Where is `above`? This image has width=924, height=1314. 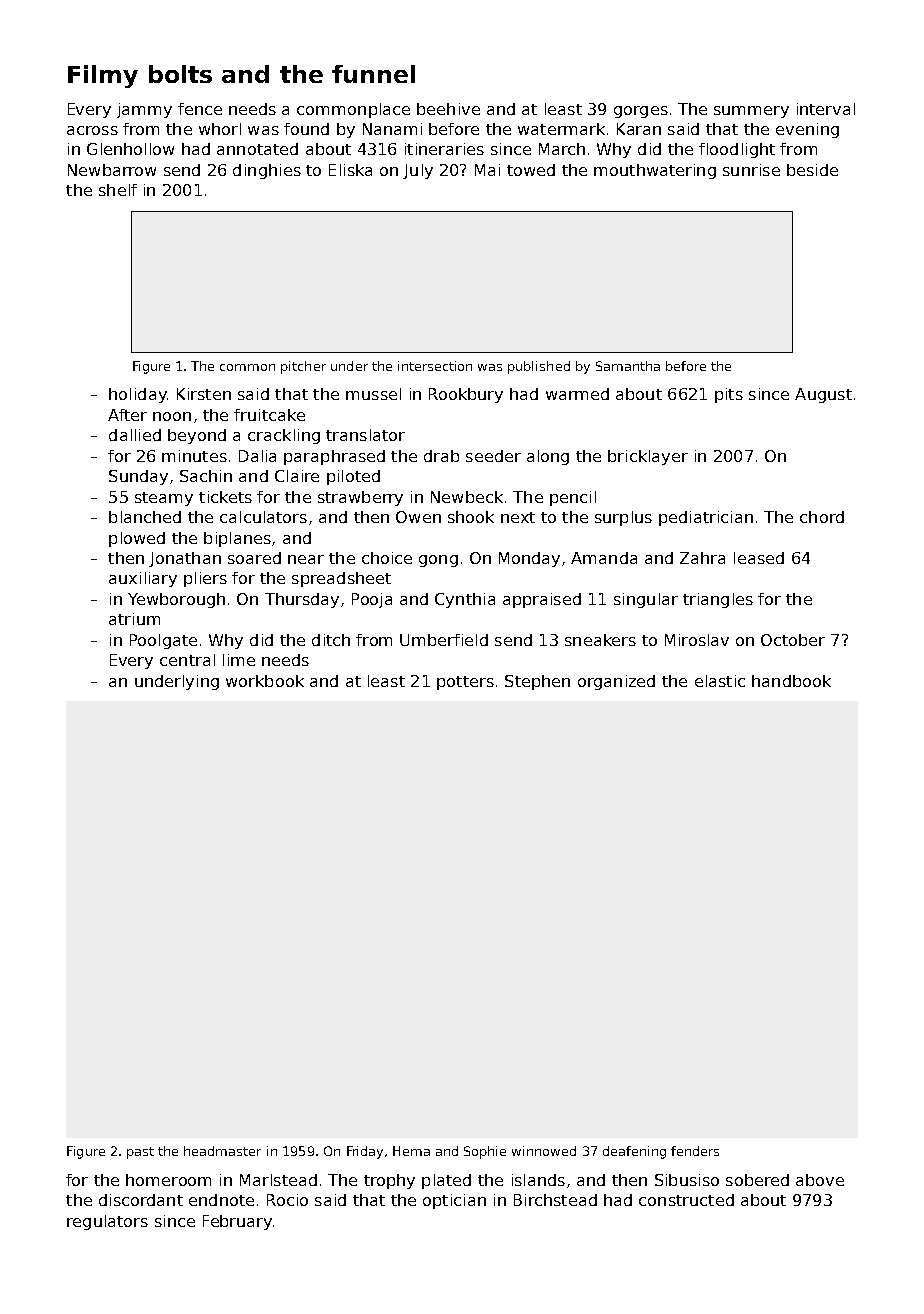
above is located at coordinates (820, 1180).
